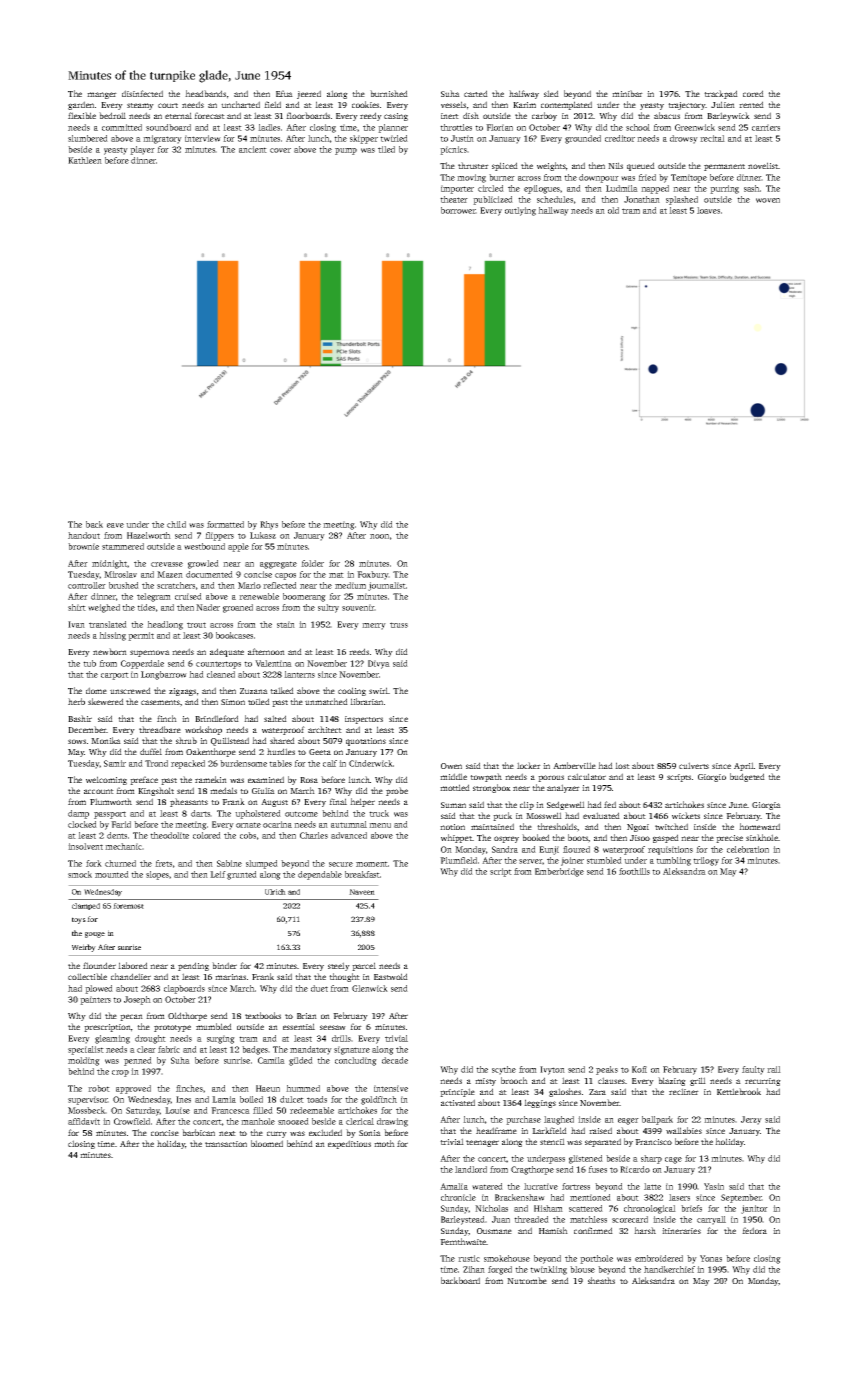 The image size is (849, 1400). What do you see at coordinates (766, 127) in the image?
I see `carriers` at bounding box center [766, 127].
